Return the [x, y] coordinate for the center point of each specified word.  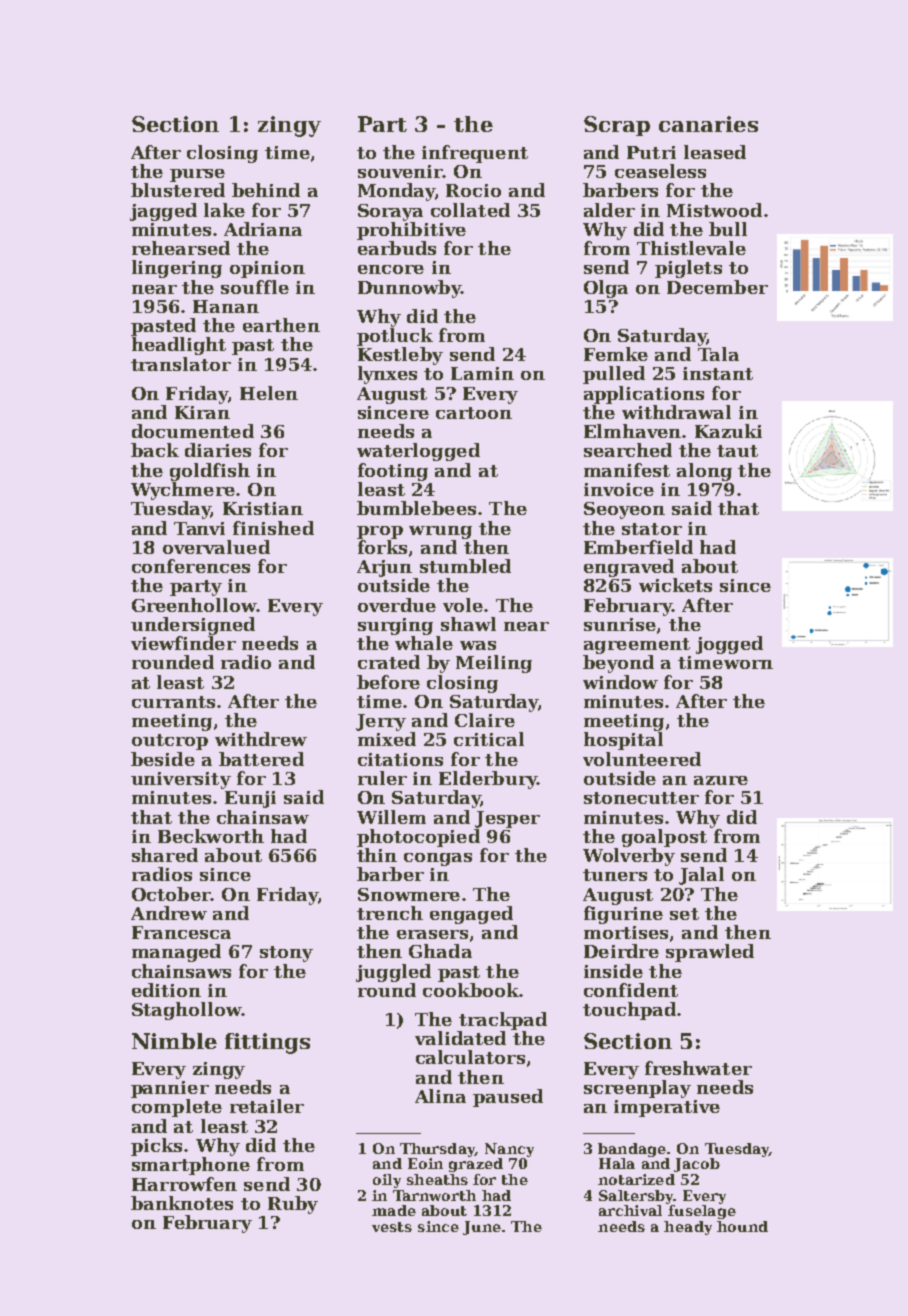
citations [400, 759]
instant [718, 373]
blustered [178, 190]
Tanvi [199, 528]
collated [470, 210]
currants [173, 702]
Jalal [701, 876]
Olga [606, 289]
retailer [267, 1106]
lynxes [387, 375]
